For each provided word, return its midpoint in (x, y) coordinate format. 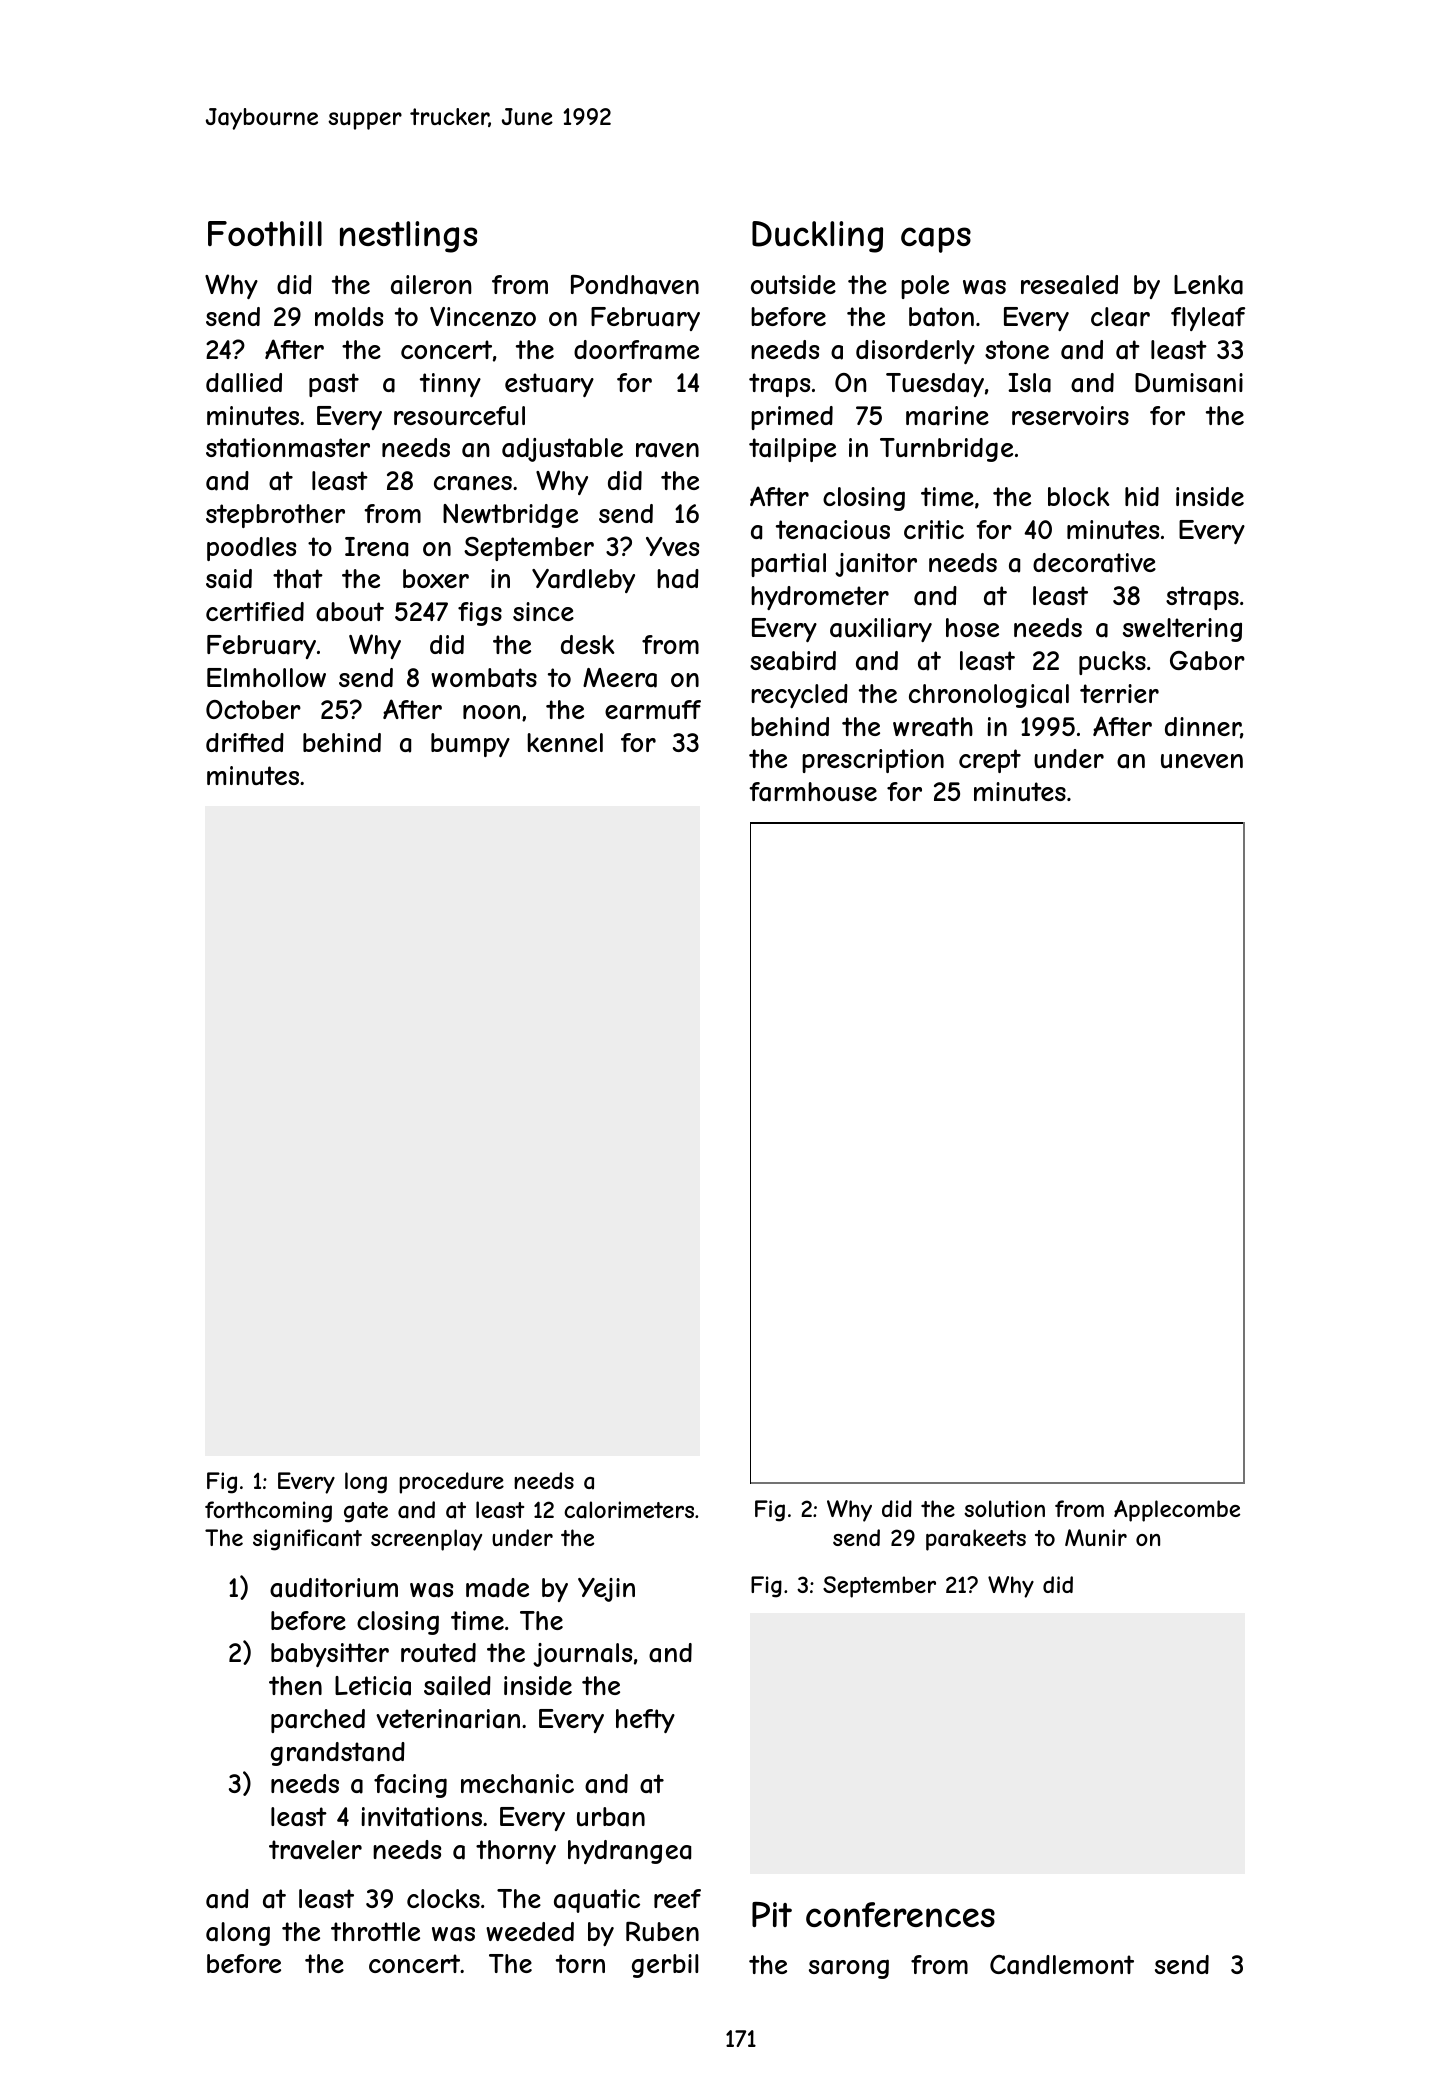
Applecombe (1177, 1511)
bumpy (470, 745)
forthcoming (268, 1512)
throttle (375, 1931)
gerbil (665, 1966)
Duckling (817, 237)
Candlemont (1062, 1965)
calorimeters (629, 1510)
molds (349, 316)
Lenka (1208, 285)
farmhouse (813, 792)
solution (1004, 1508)
